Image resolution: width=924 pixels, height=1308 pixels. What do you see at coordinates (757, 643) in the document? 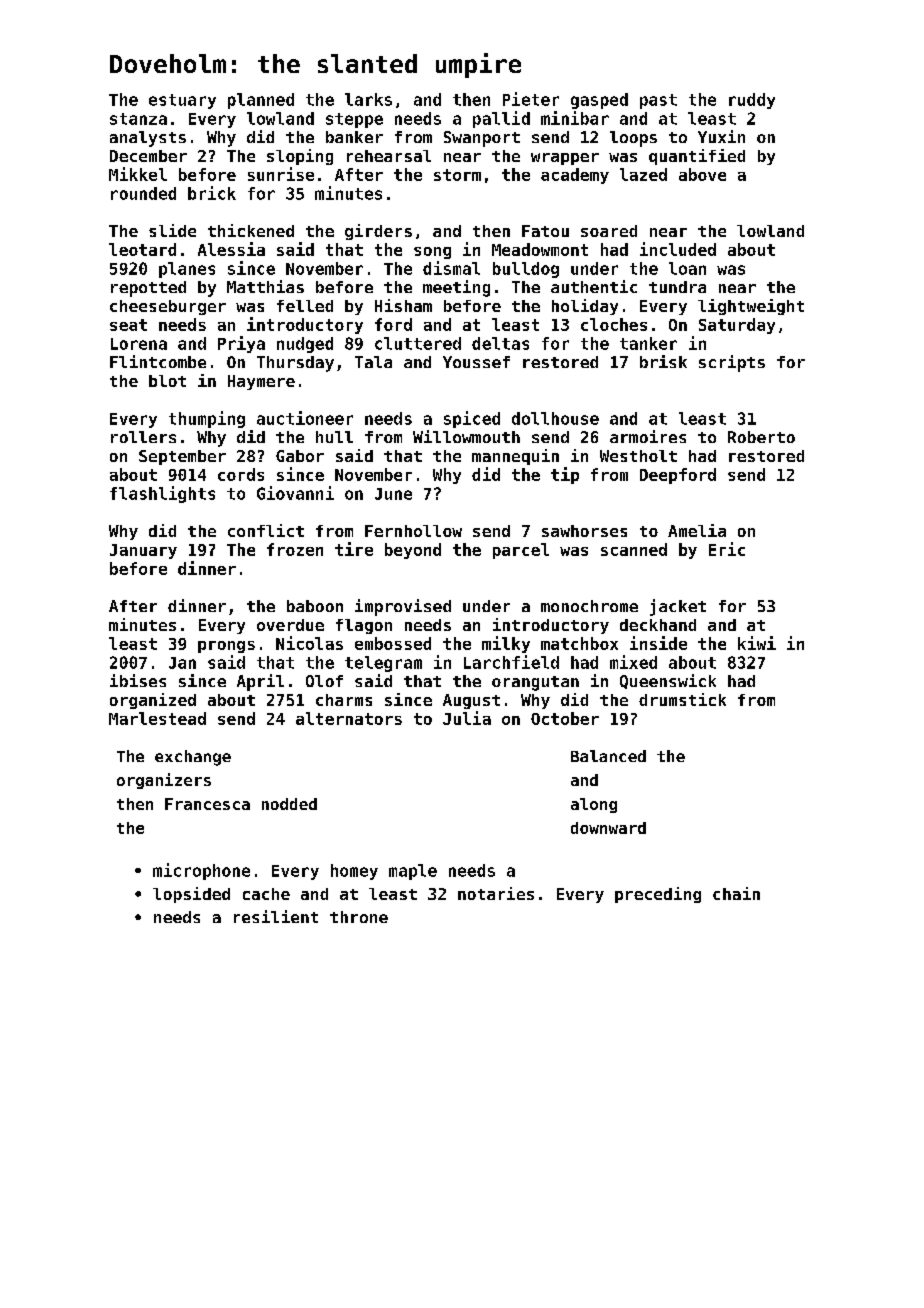
I see `kiwi` at bounding box center [757, 643].
